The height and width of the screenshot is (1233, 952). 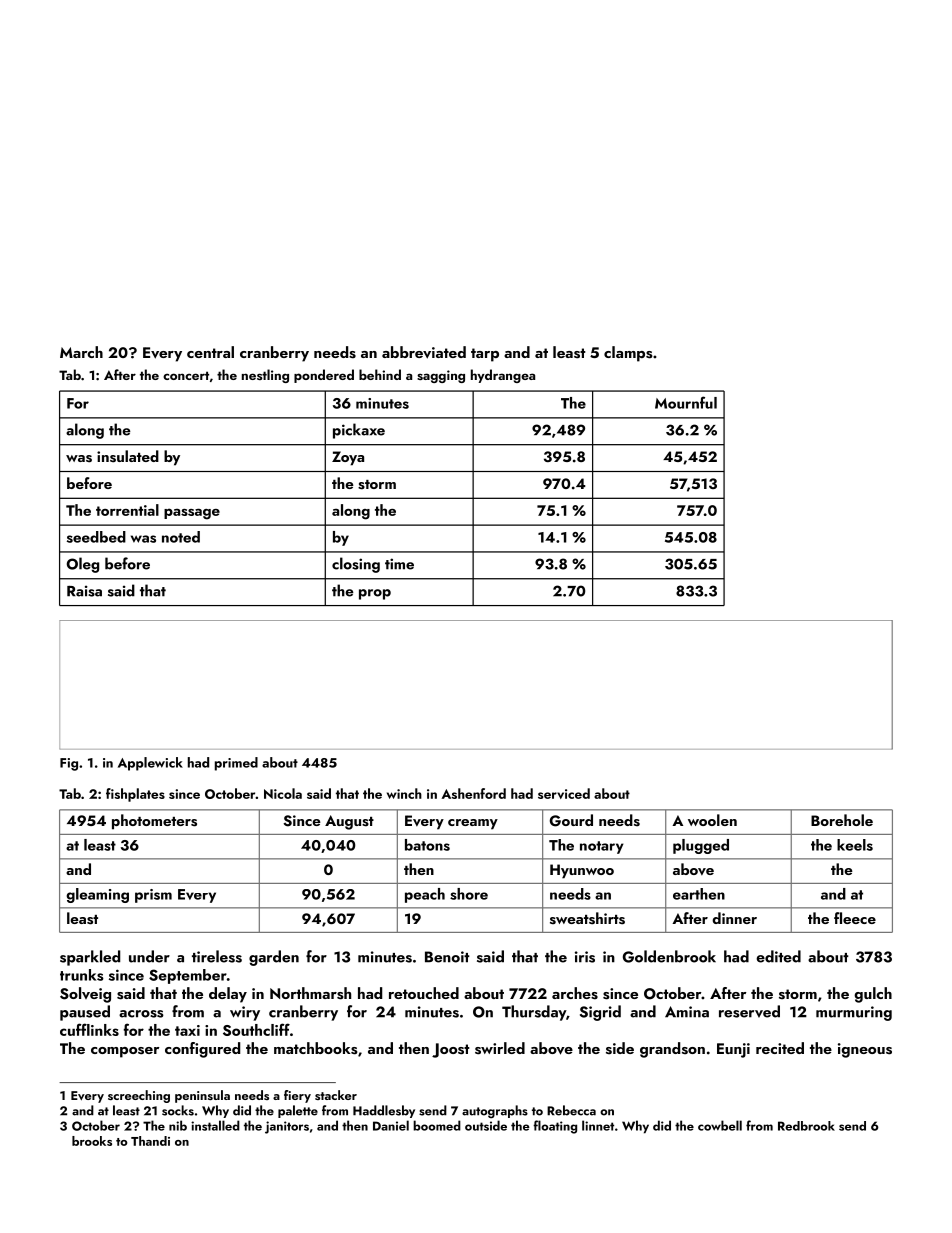 I want to click on prop, so click(x=375, y=594).
